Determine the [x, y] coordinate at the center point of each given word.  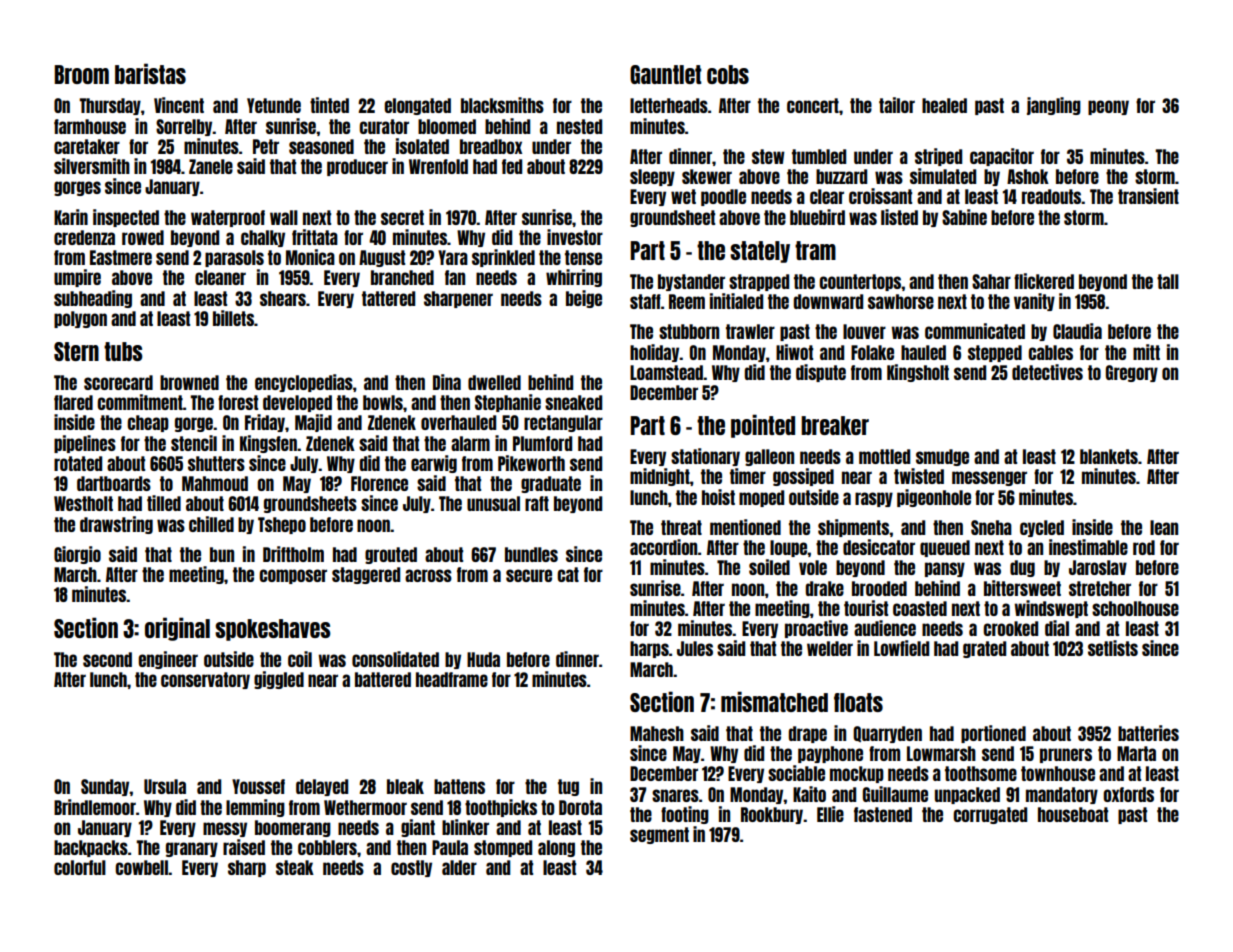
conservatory [205, 680]
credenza [84, 237]
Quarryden [887, 734]
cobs [728, 74]
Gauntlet [665, 74]
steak [295, 867]
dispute [821, 373]
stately [760, 252]
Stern [76, 351]
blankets [1109, 456]
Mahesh [657, 733]
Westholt [83, 503]
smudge [942, 457]
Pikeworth [531, 463]
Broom [81, 74]
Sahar [991, 281]
